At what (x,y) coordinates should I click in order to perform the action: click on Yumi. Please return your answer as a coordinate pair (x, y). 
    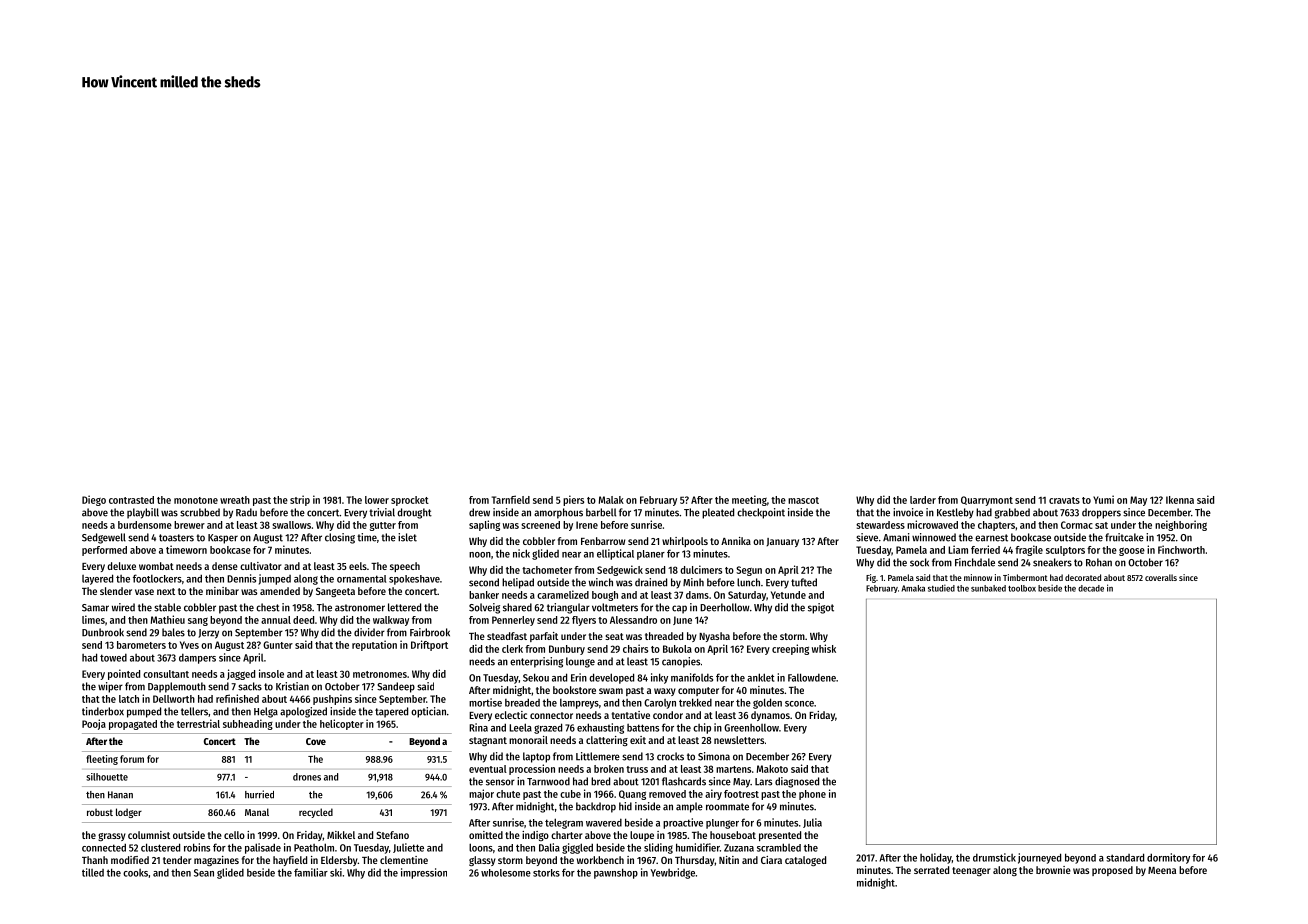
    Looking at the image, I should click on (1103, 499).
